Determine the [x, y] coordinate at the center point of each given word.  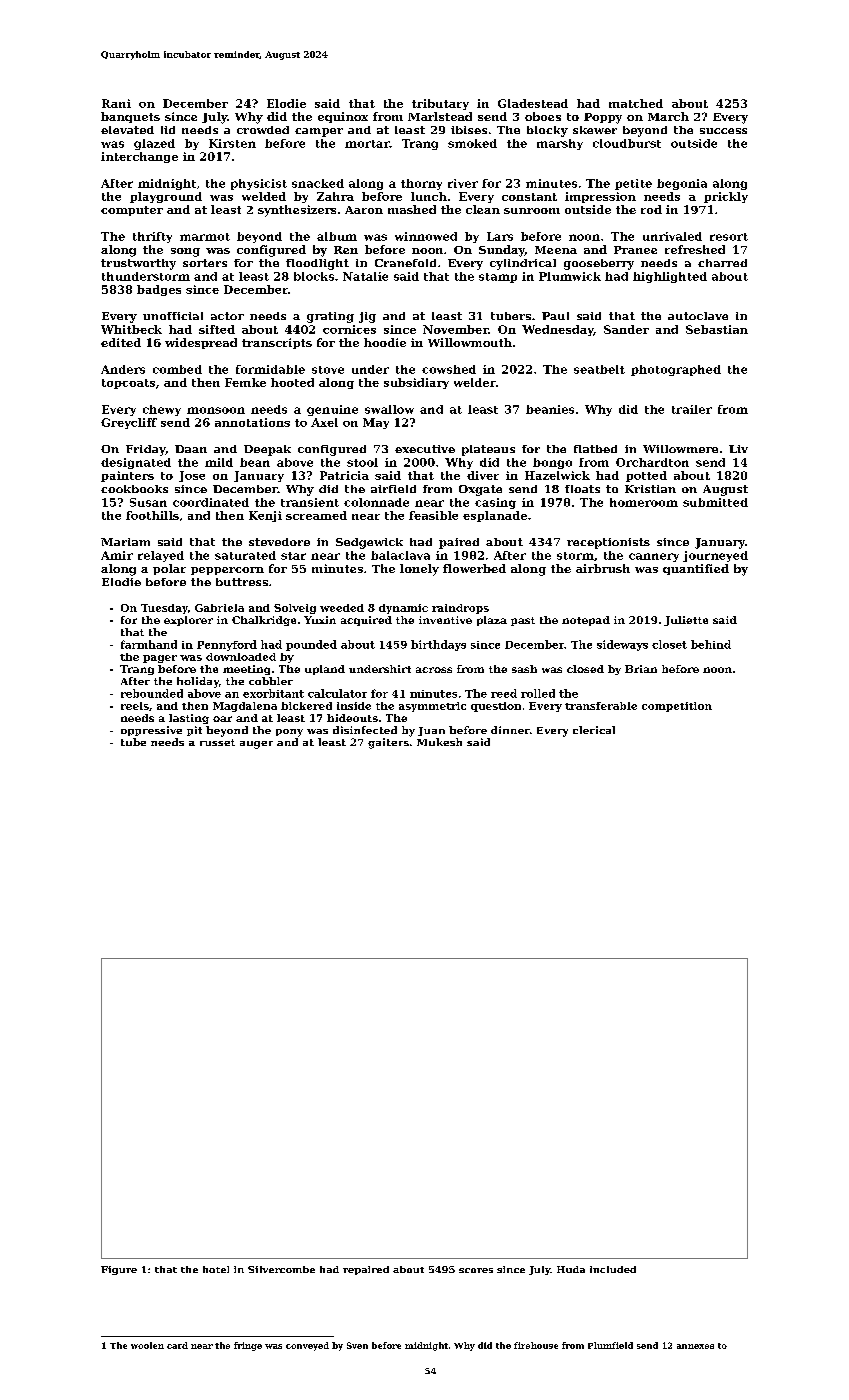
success [723, 131]
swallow [389, 409]
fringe [248, 1346]
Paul [555, 316]
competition [677, 707]
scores [476, 1270]
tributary [440, 104]
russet [217, 742]
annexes [695, 1346]
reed [504, 693]
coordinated [211, 502]
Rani [116, 103]
